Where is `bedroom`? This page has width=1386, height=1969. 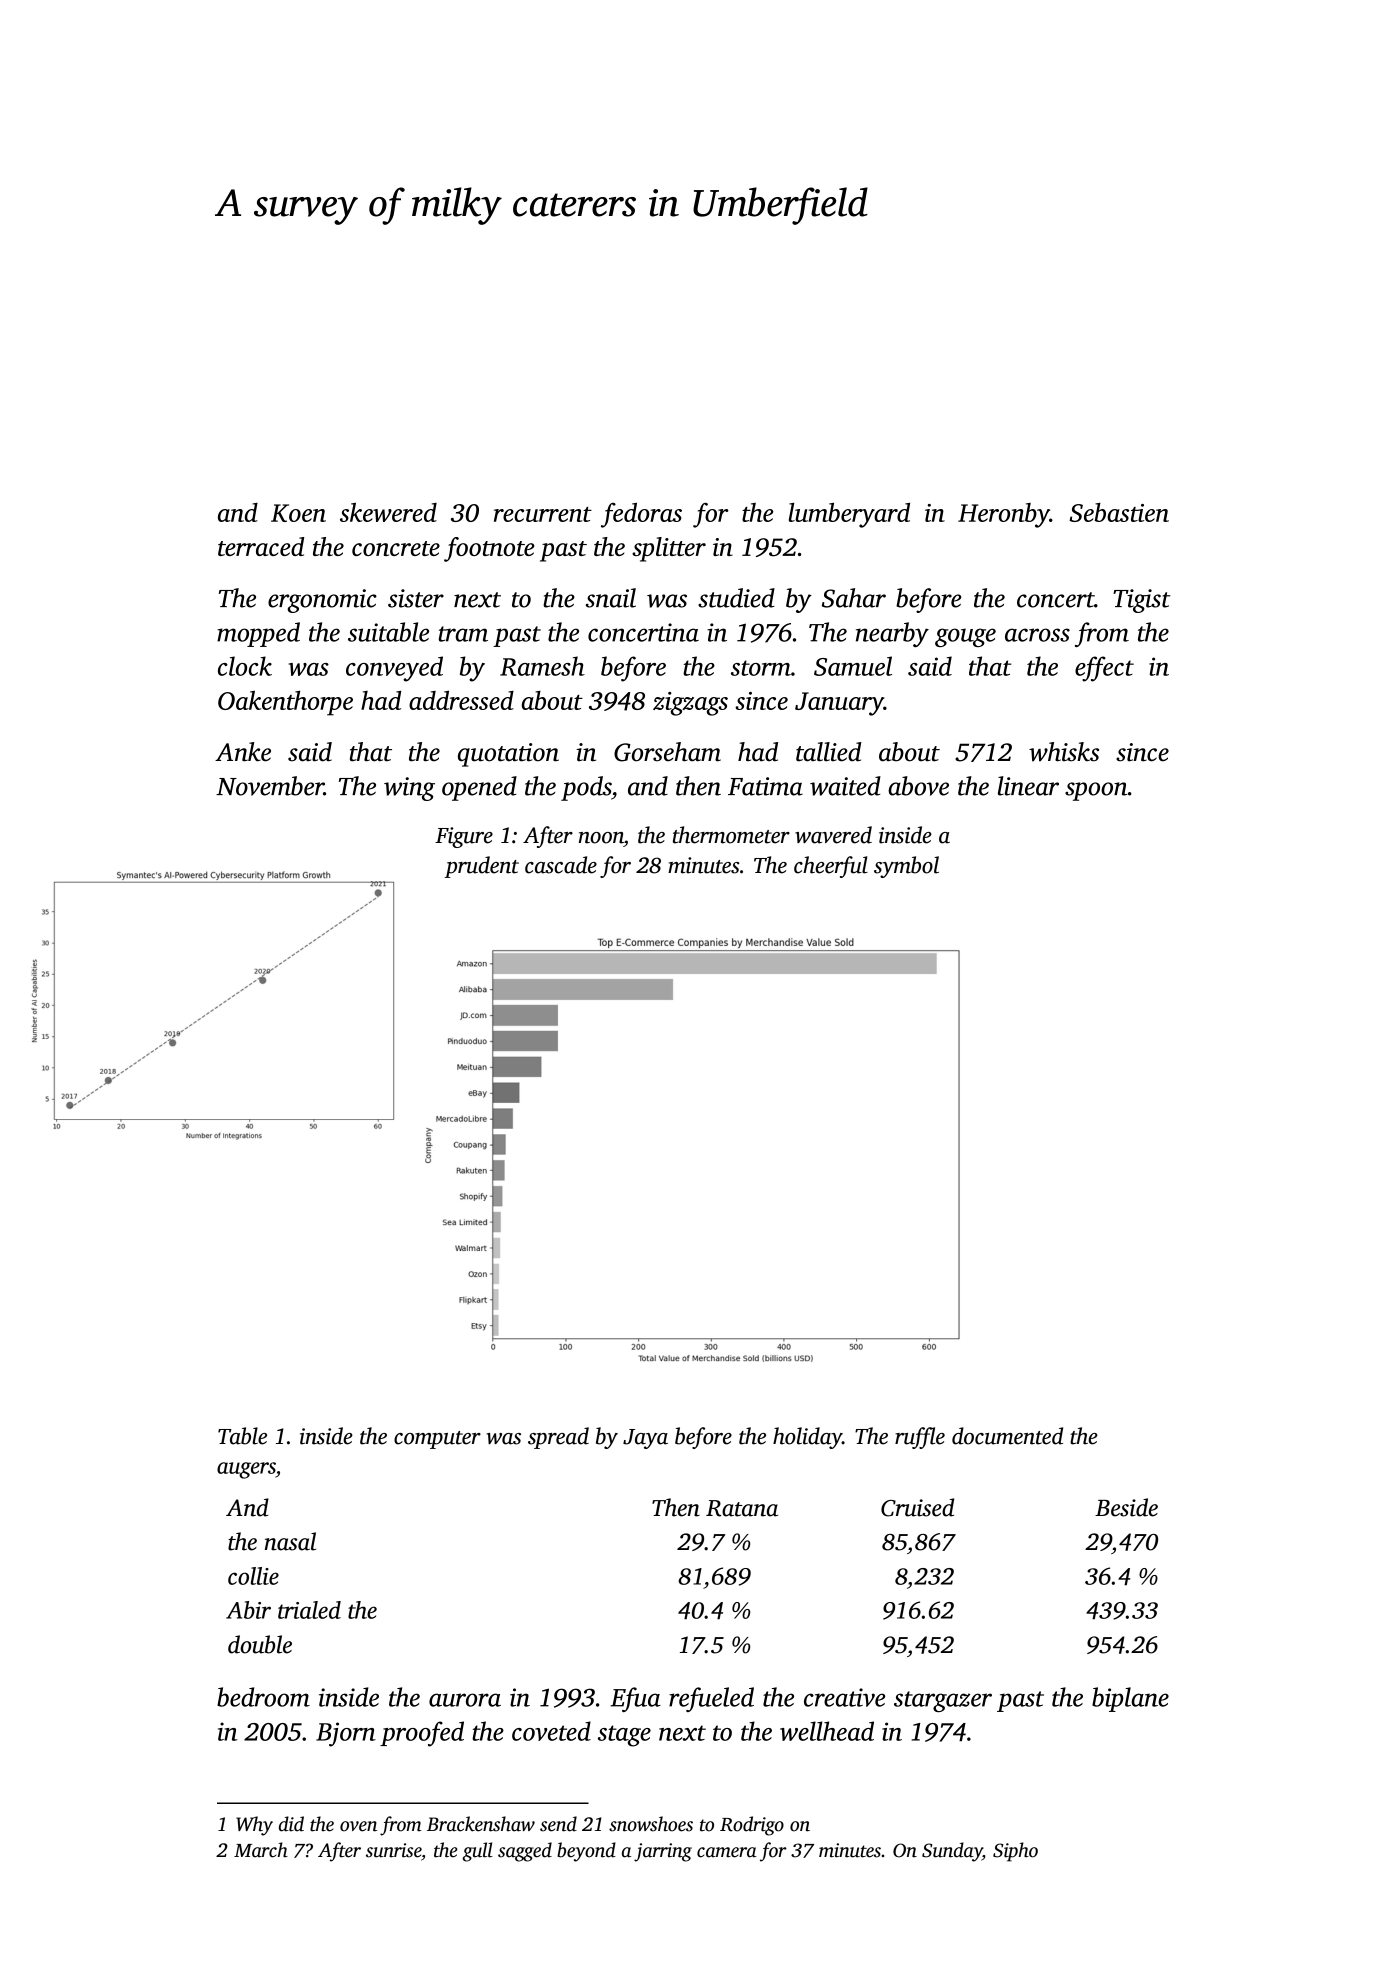
bedroom is located at coordinates (263, 1697).
